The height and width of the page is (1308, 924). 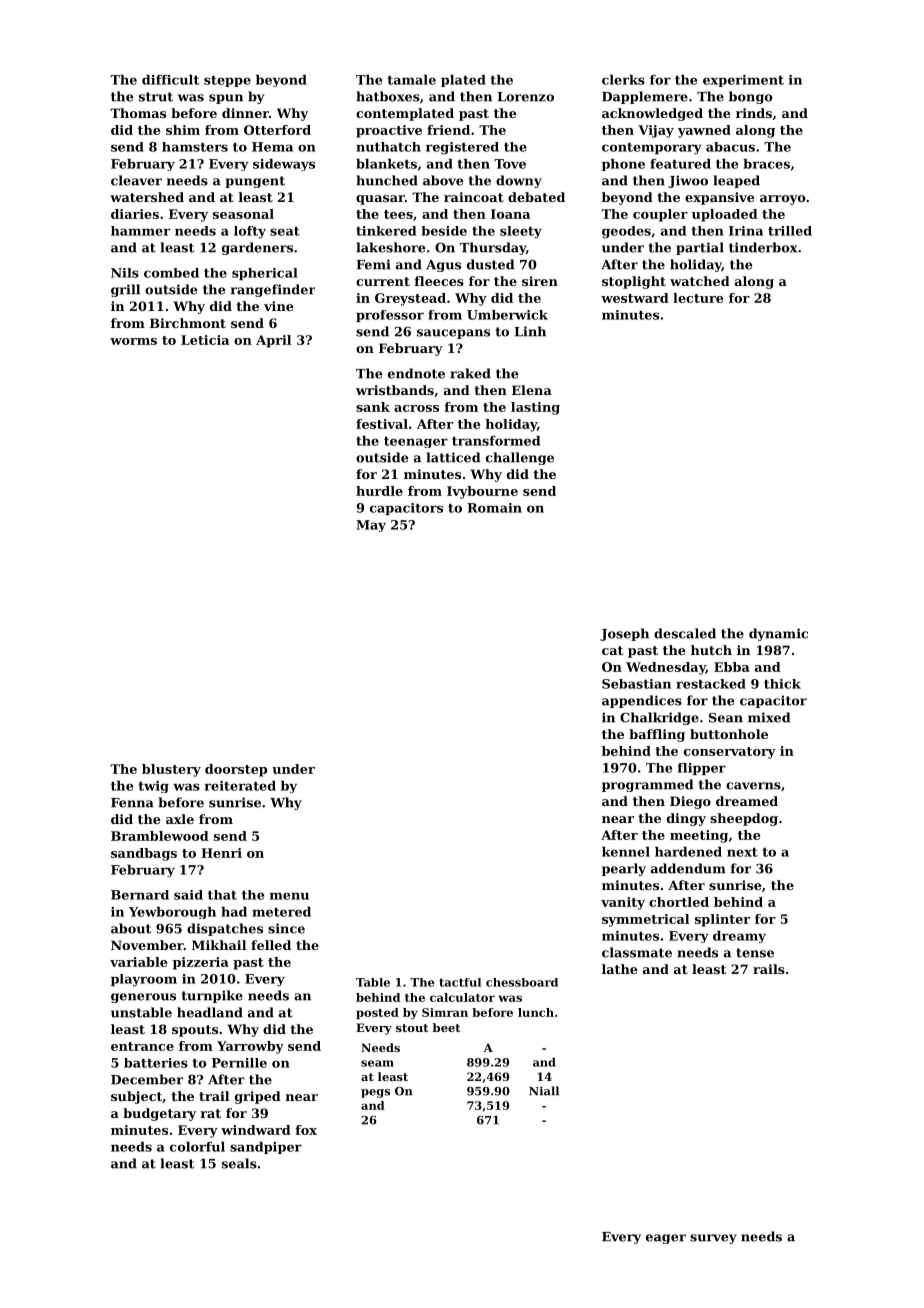 What do you see at coordinates (239, 1163) in the page?
I see `seals` at bounding box center [239, 1163].
